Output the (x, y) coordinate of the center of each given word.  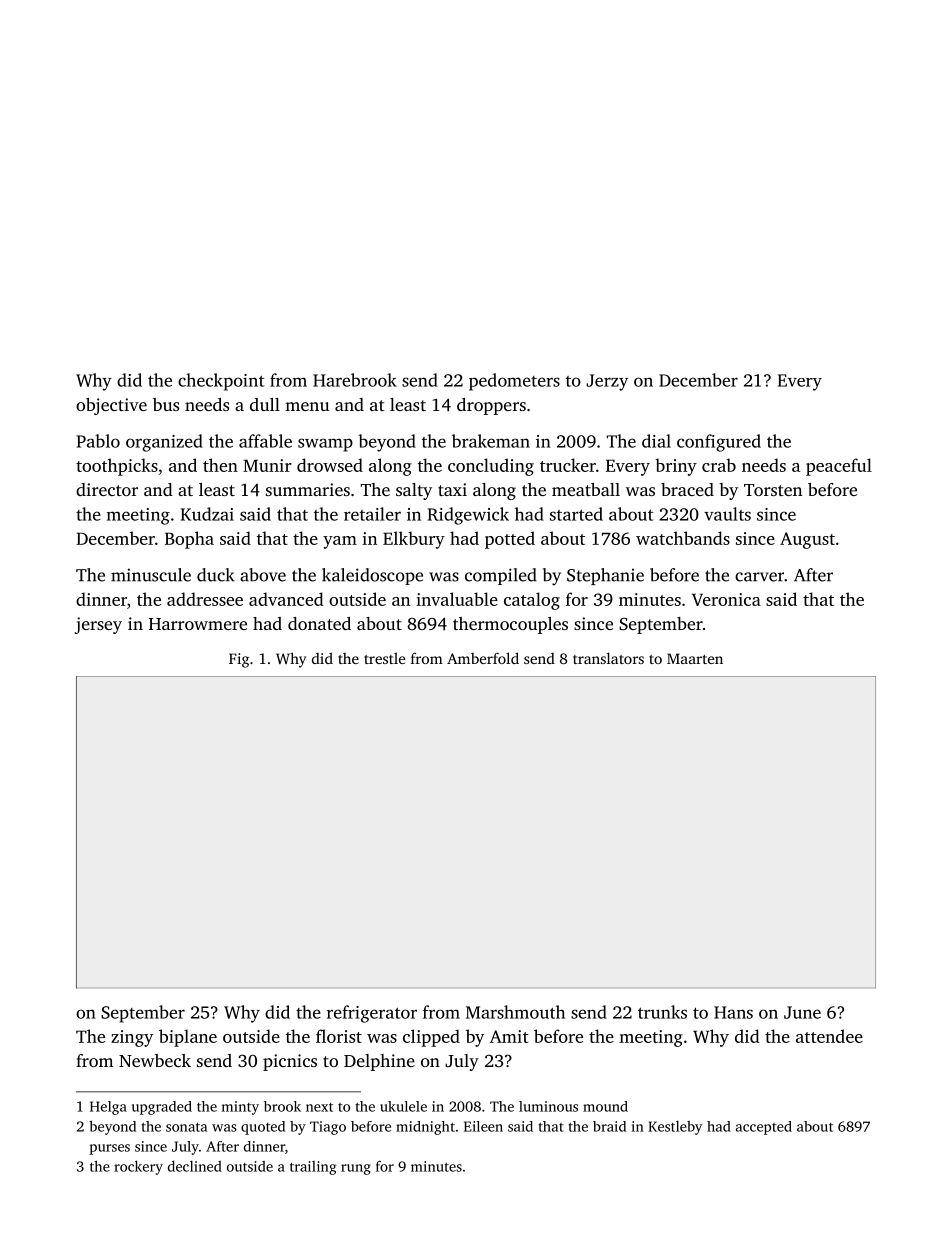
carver (759, 577)
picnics (290, 1062)
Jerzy (607, 382)
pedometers (514, 382)
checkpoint (221, 382)
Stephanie (605, 576)
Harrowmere (198, 624)
